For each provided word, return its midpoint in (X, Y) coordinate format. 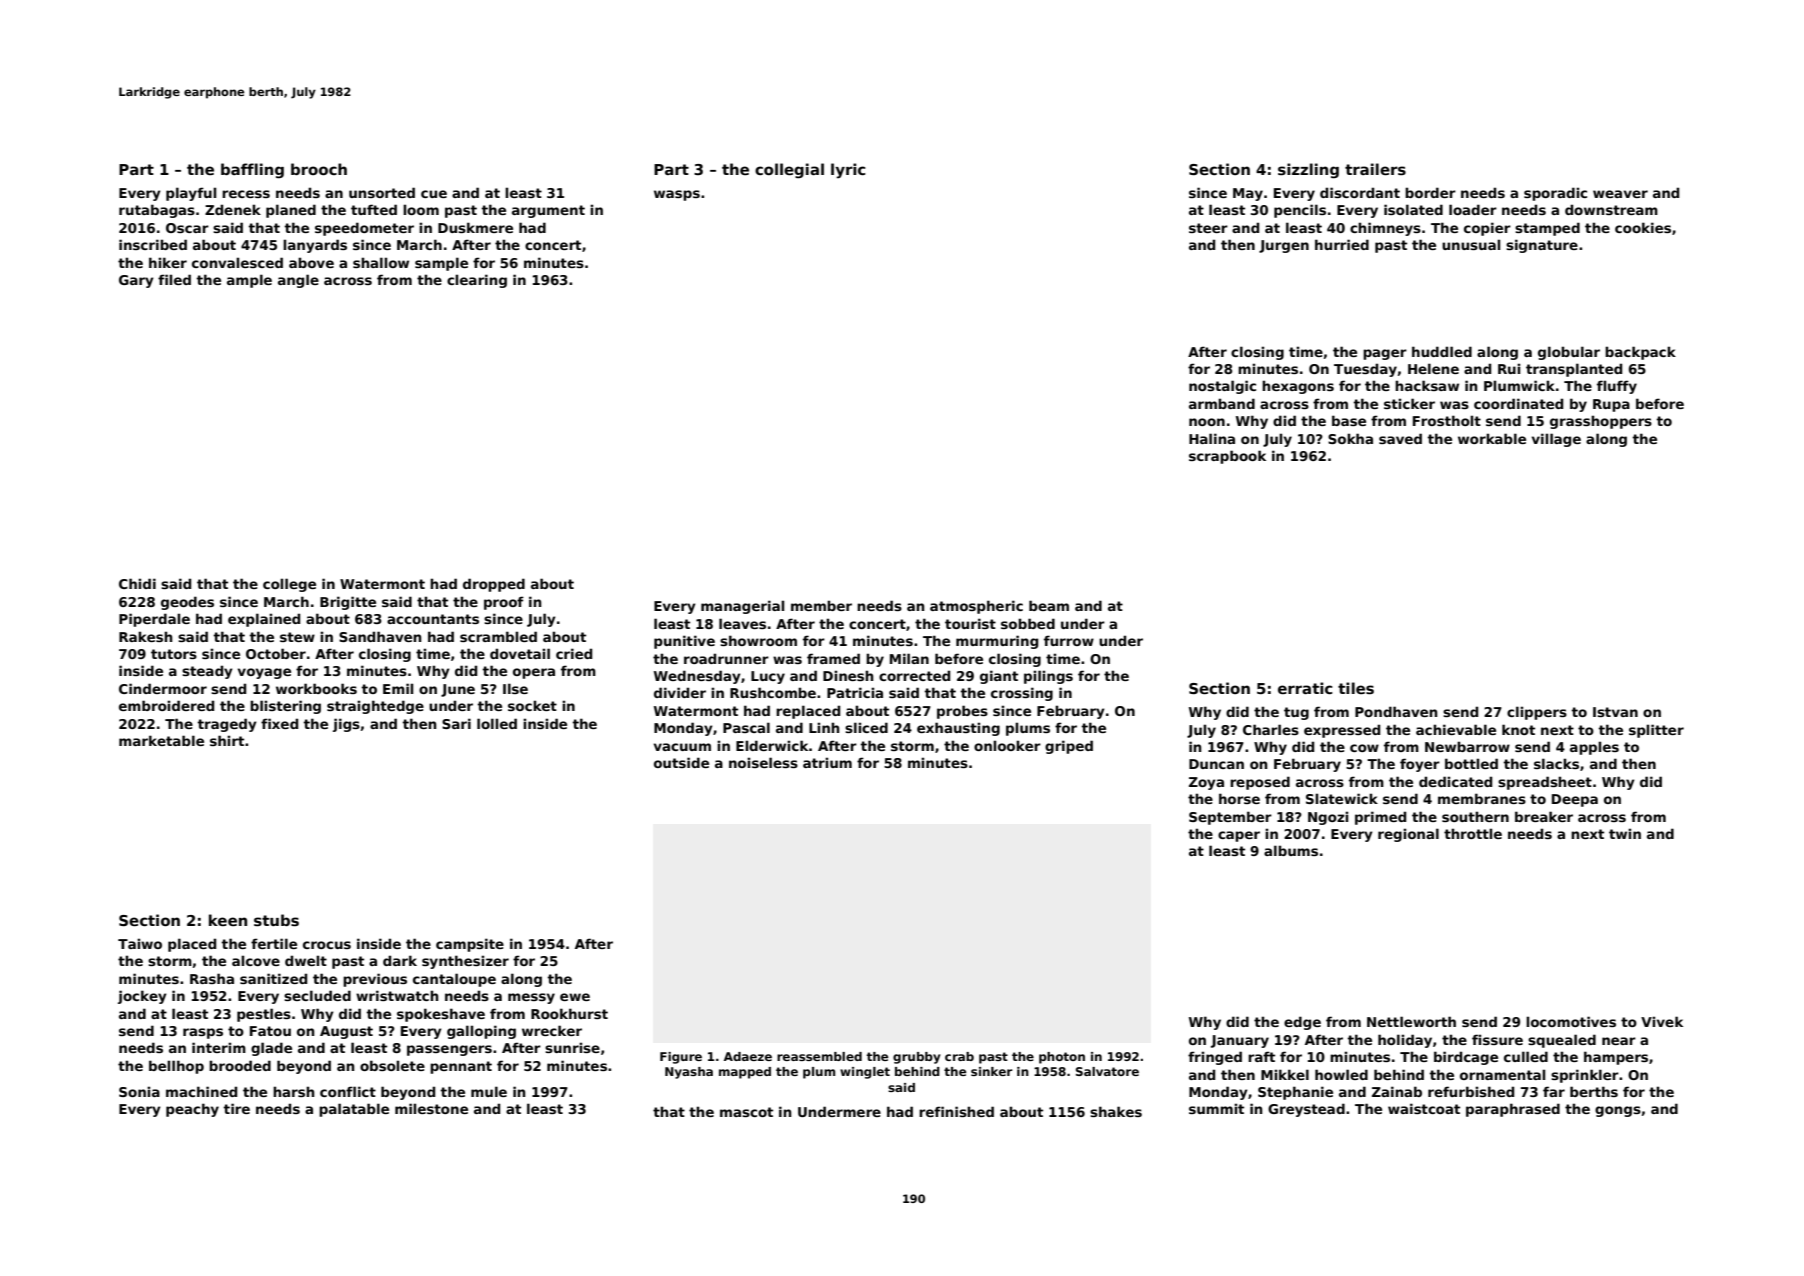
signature (1542, 246)
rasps (203, 1033)
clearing (477, 281)
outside (681, 762)
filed (174, 279)
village (1556, 440)
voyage (264, 673)
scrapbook (1227, 457)
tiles (1356, 688)
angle (298, 281)
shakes (1116, 1111)
